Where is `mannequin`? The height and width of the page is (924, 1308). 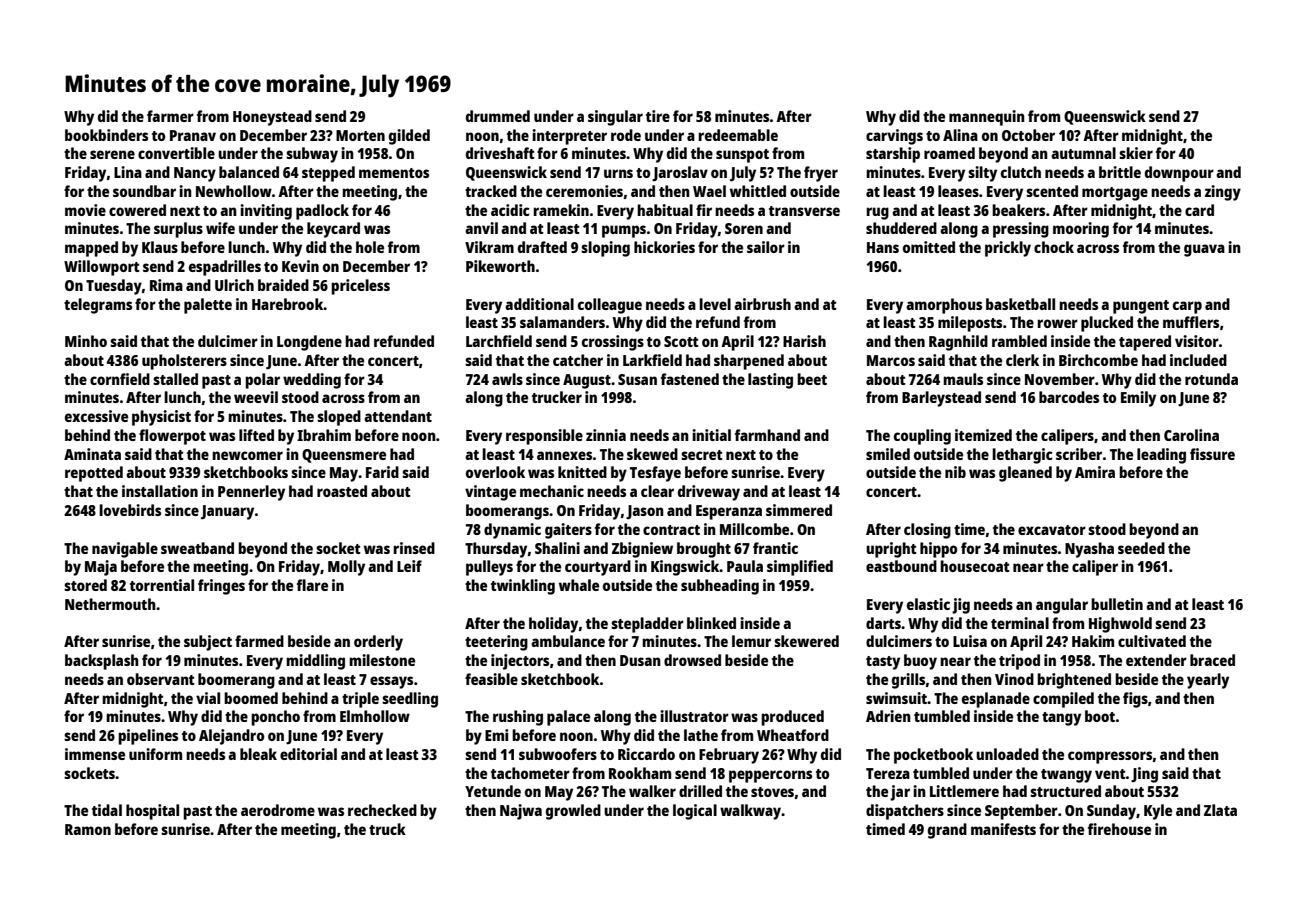 mannequin is located at coordinates (987, 118).
